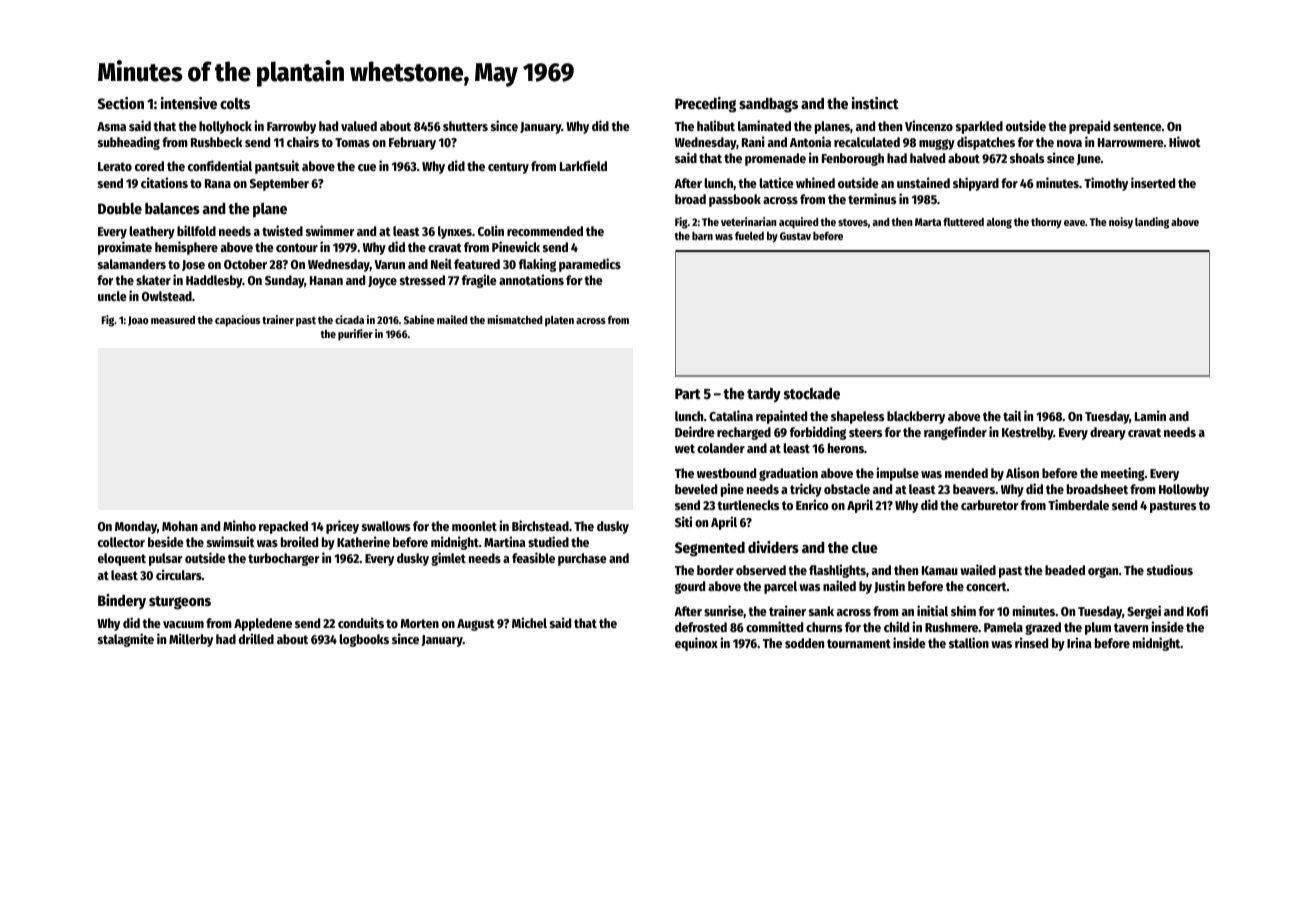 This screenshot has height=924, width=1308. I want to click on logbooks, so click(364, 640).
